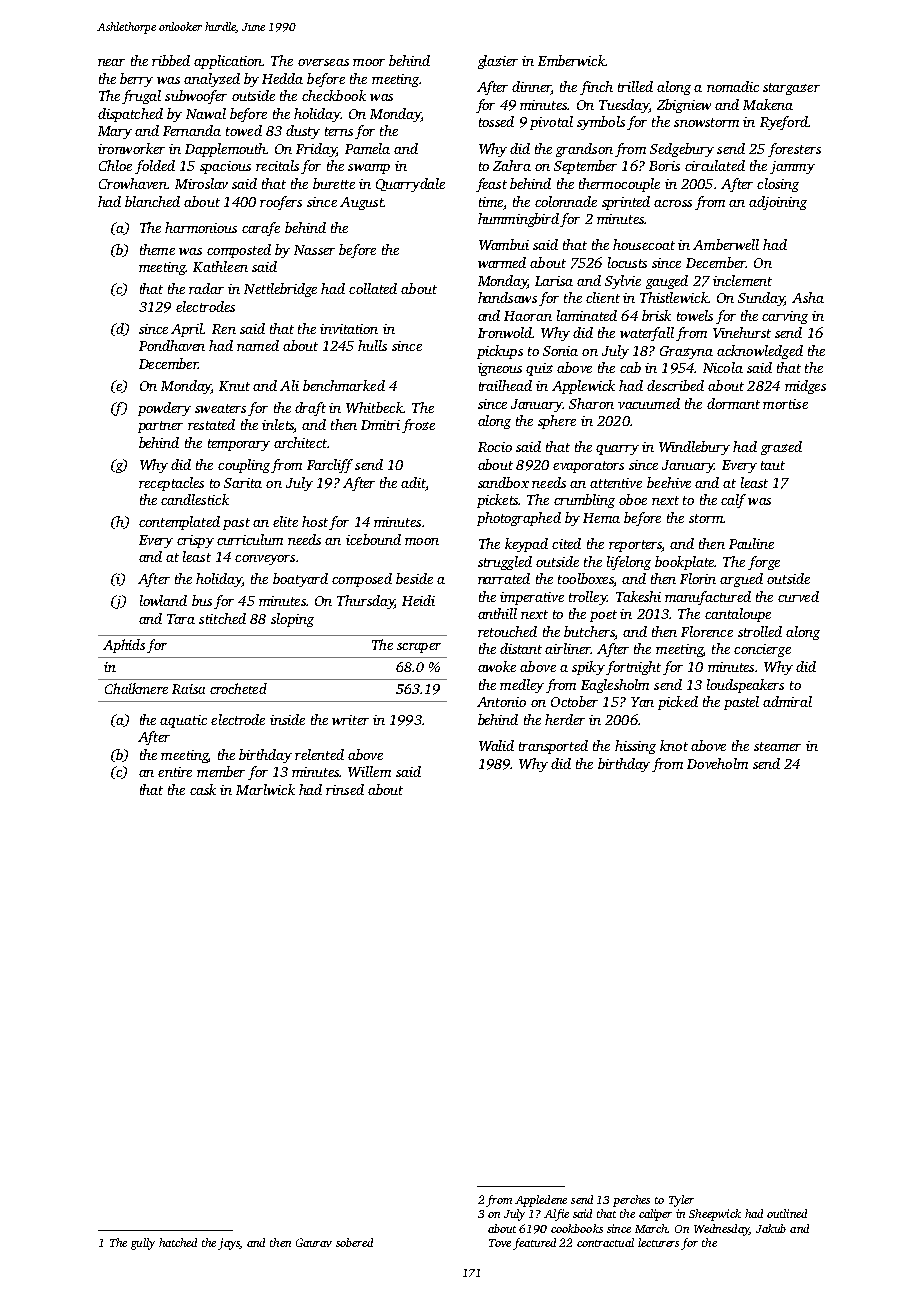  I want to click on gully, so click(143, 1244).
